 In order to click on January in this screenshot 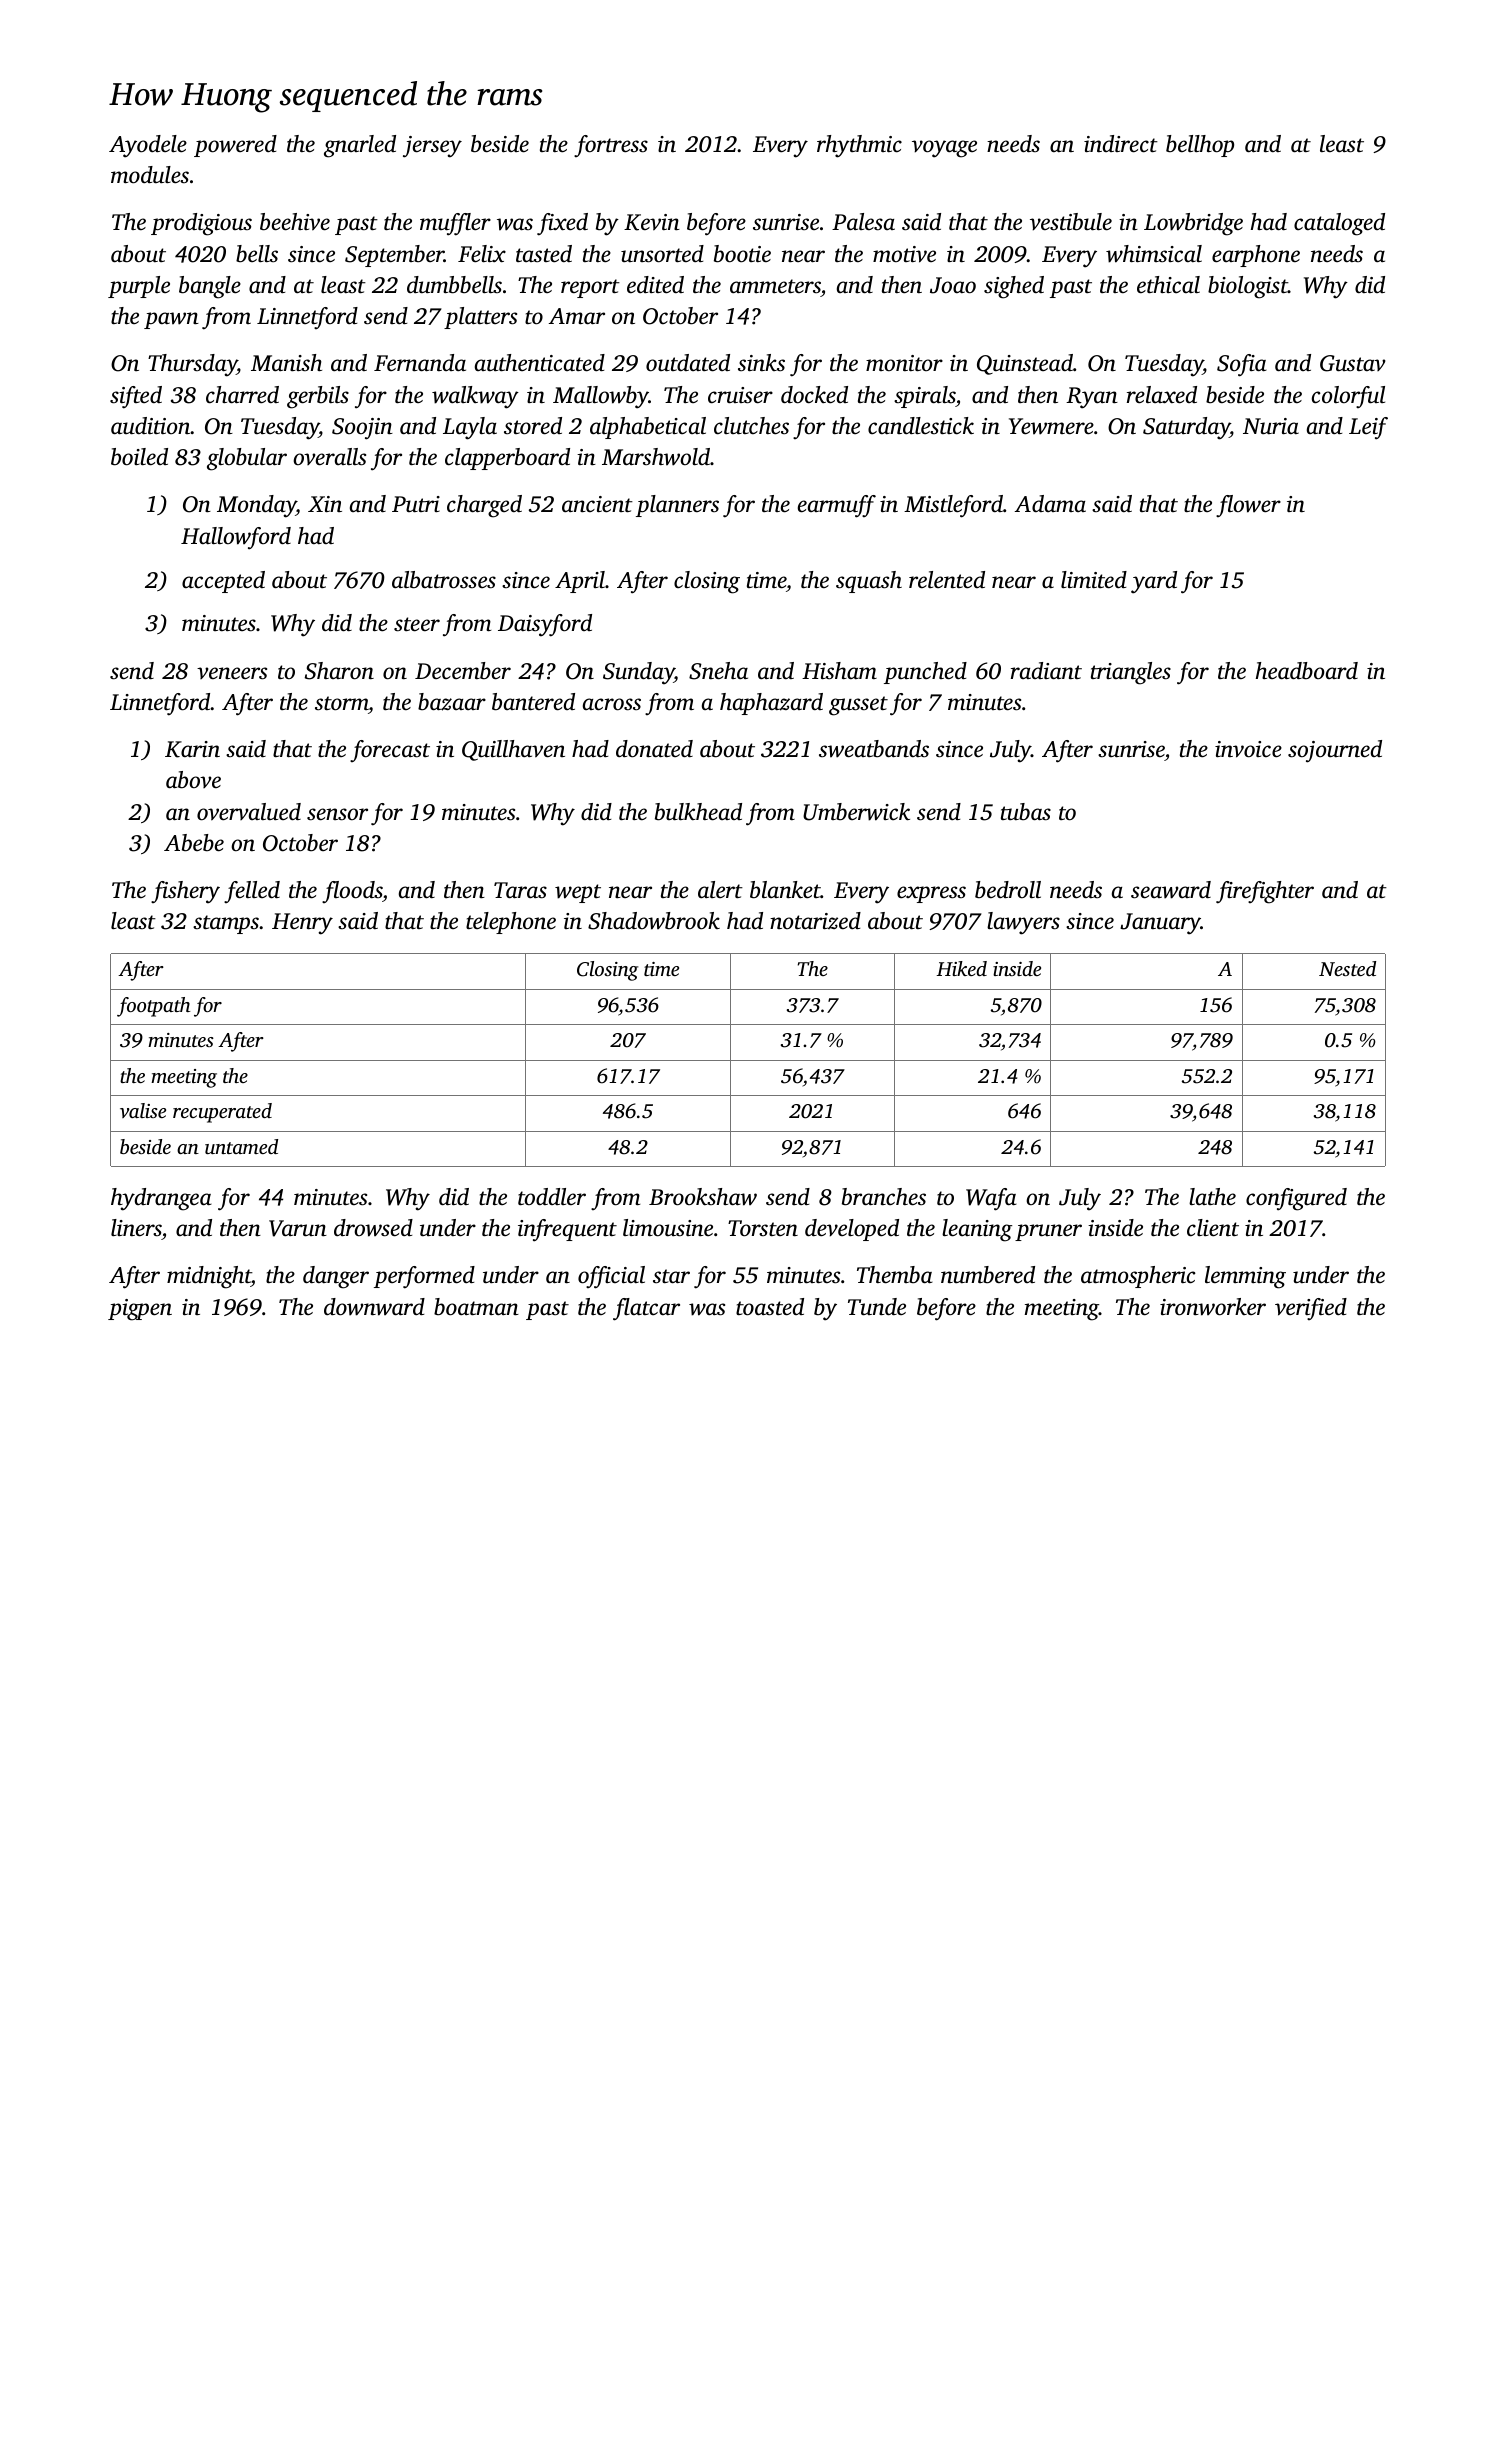, I will do `click(1160, 924)`.
